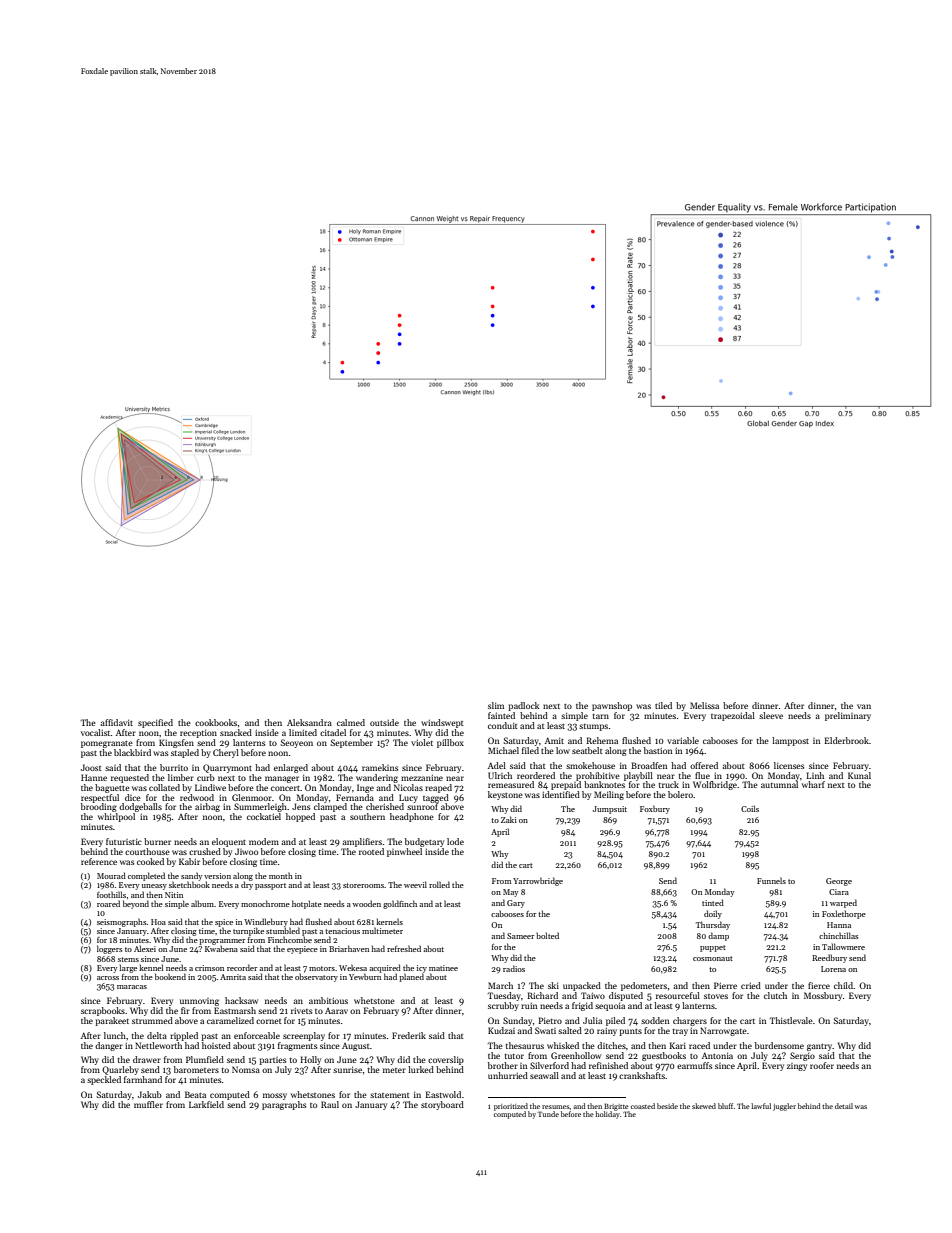 Image resolution: width=952 pixels, height=1233 pixels. What do you see at coordinates (205, 1059) in the screenshot?
I see `Plumfield` at bounding box center [205, 1059].
